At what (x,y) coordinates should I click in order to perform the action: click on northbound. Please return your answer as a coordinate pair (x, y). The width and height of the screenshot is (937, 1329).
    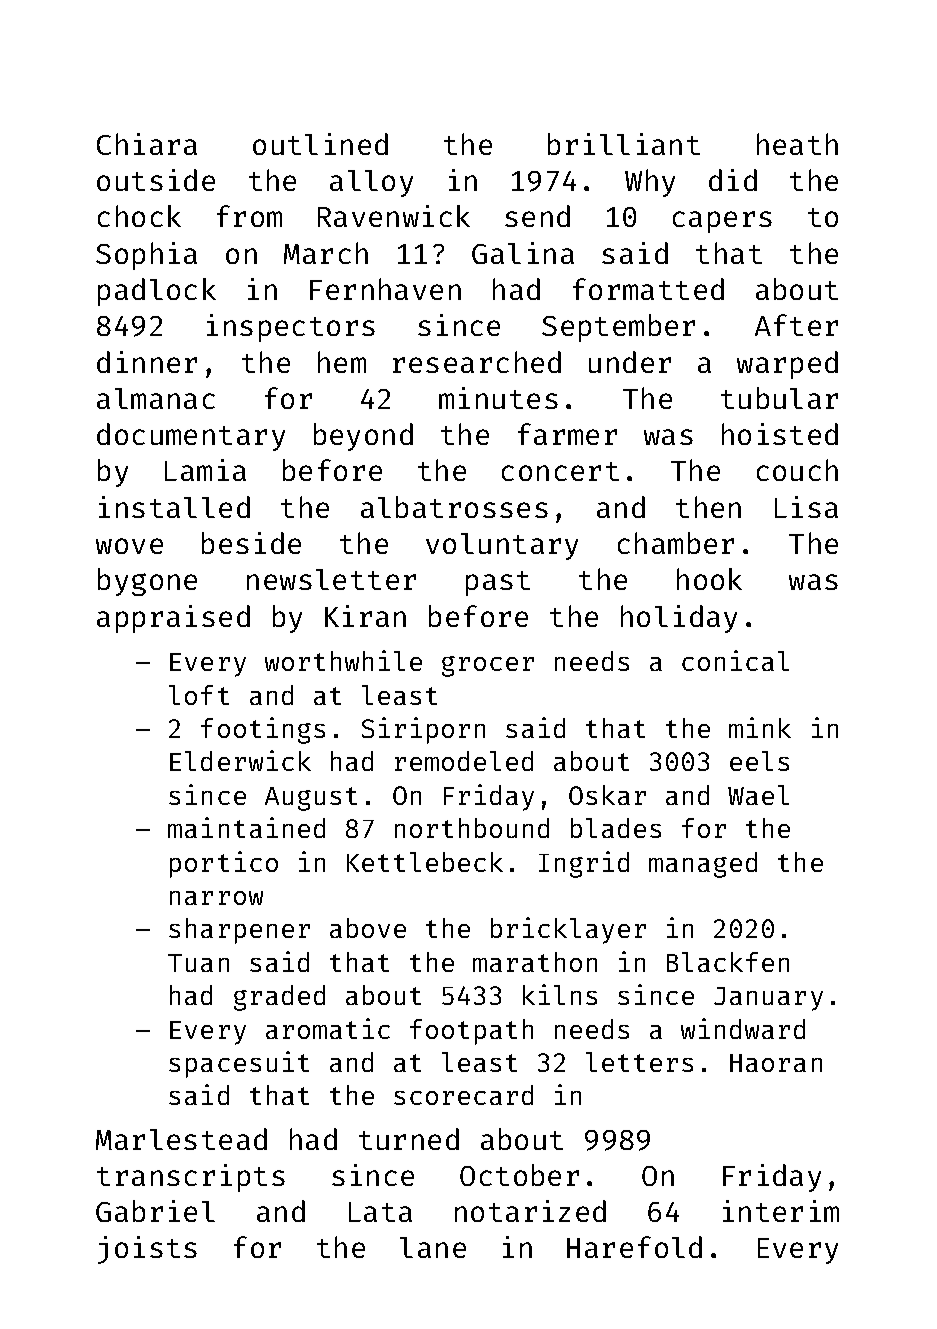
    Looking at the image, I should click on (472, 828).
